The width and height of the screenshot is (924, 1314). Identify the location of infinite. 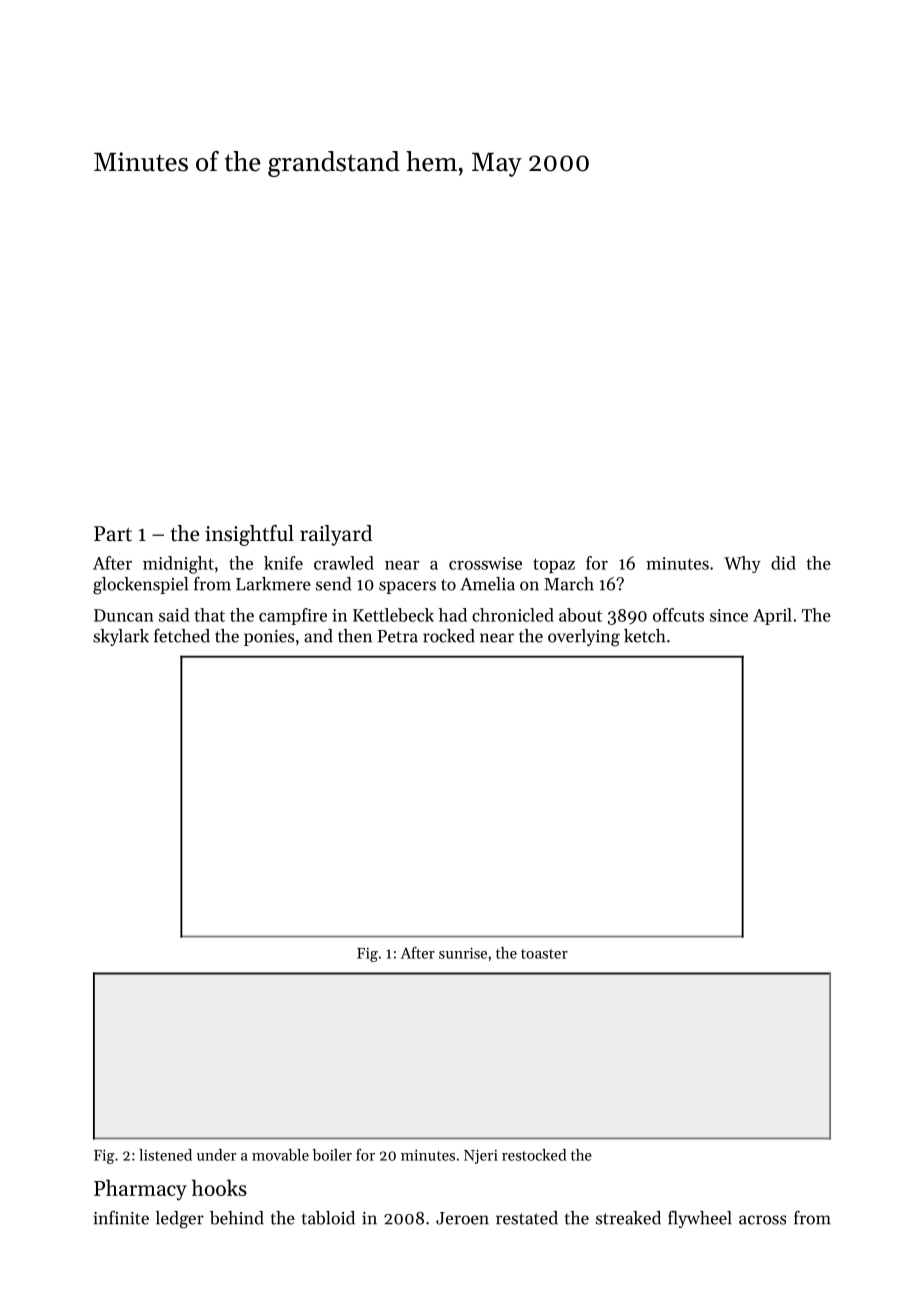
(121, 1218).
